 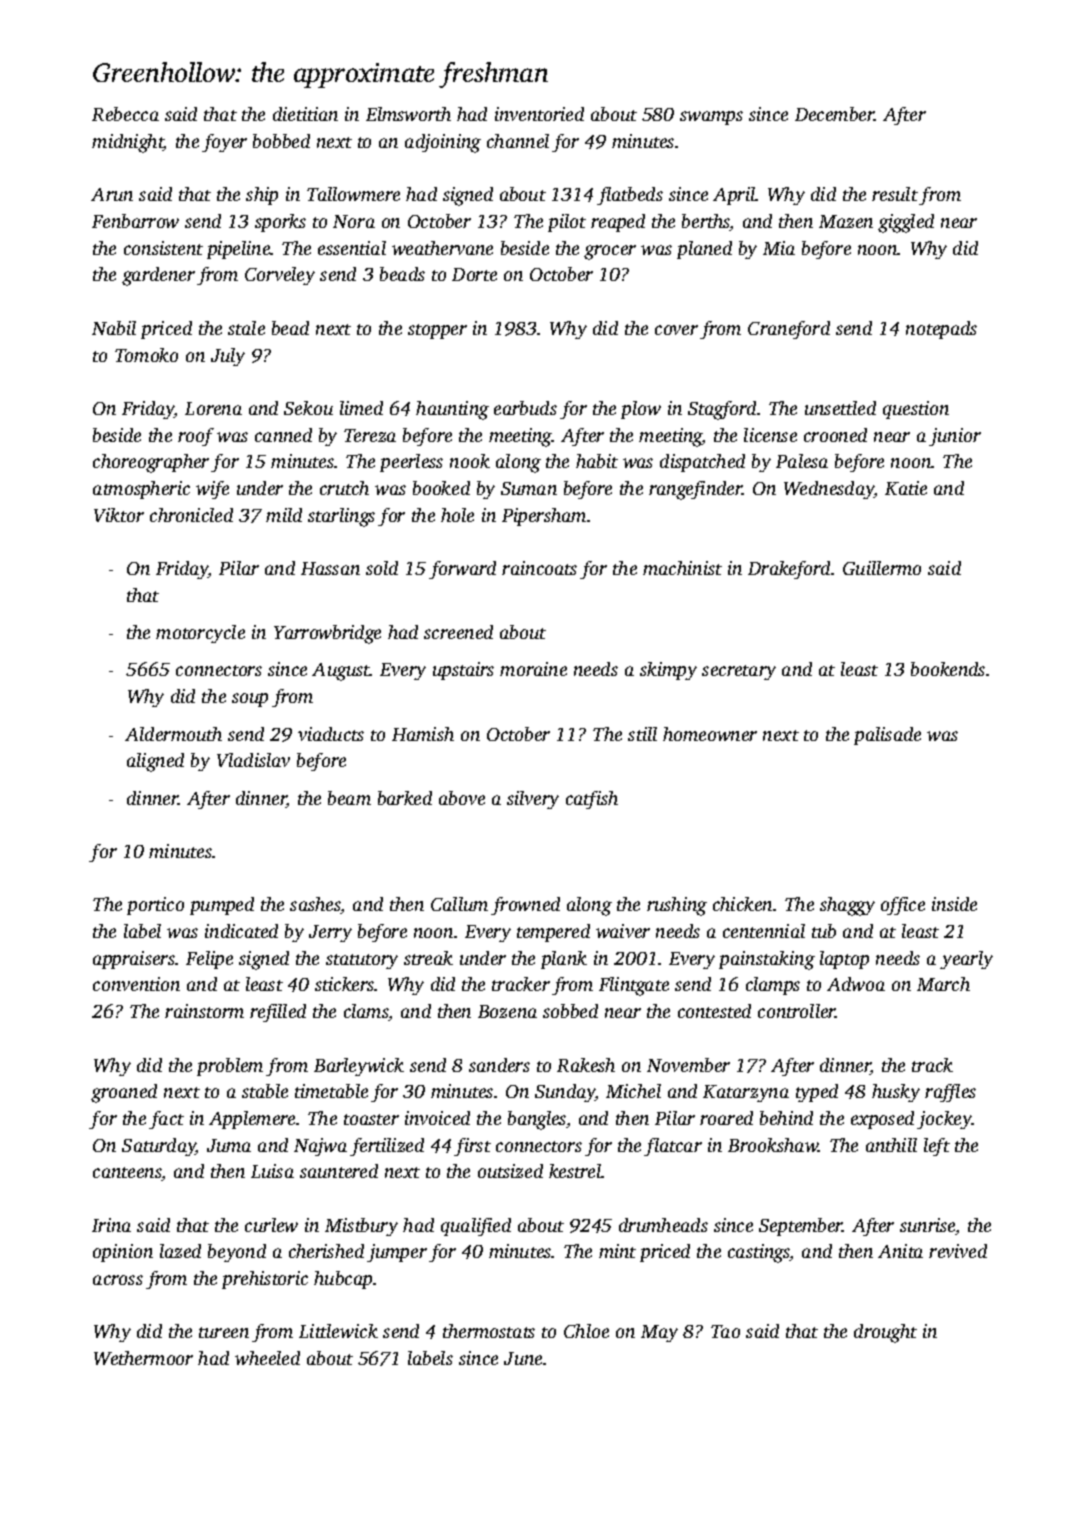 I want to click on September, so click(x=801, y=1227).
